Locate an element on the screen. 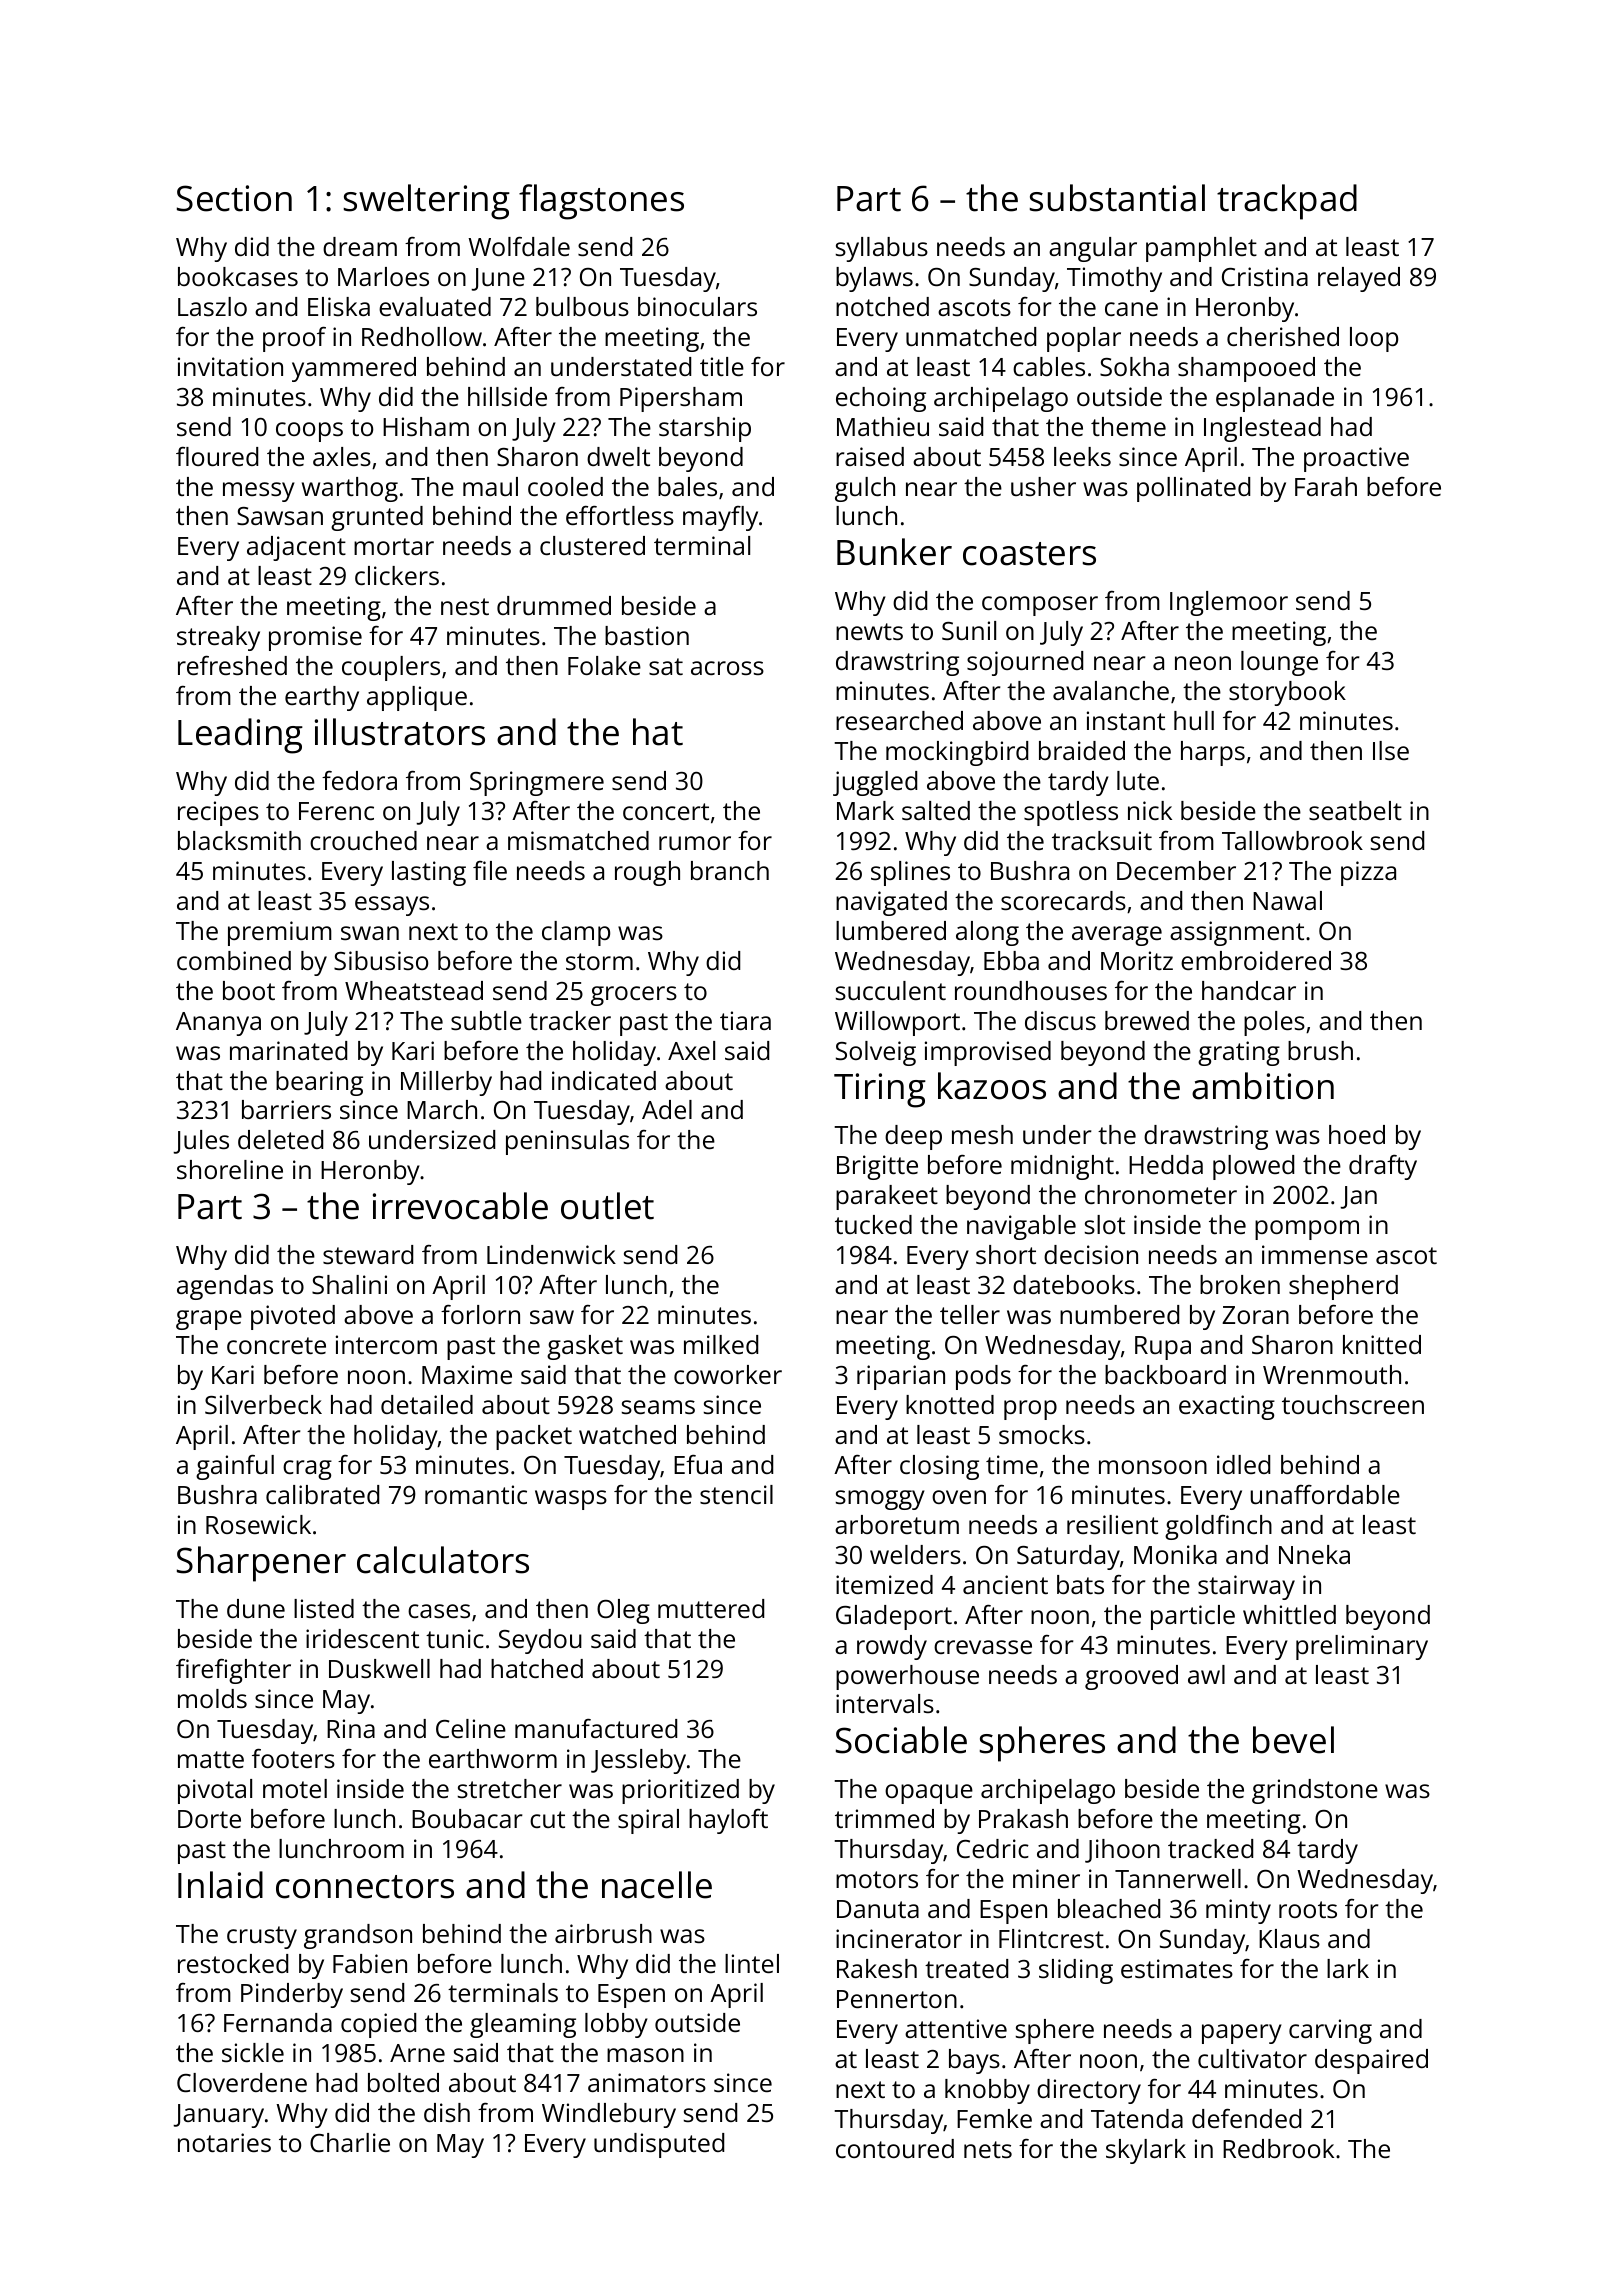 The image size is (1620, 2292). relayed is located at coordinates (1359, 279).
